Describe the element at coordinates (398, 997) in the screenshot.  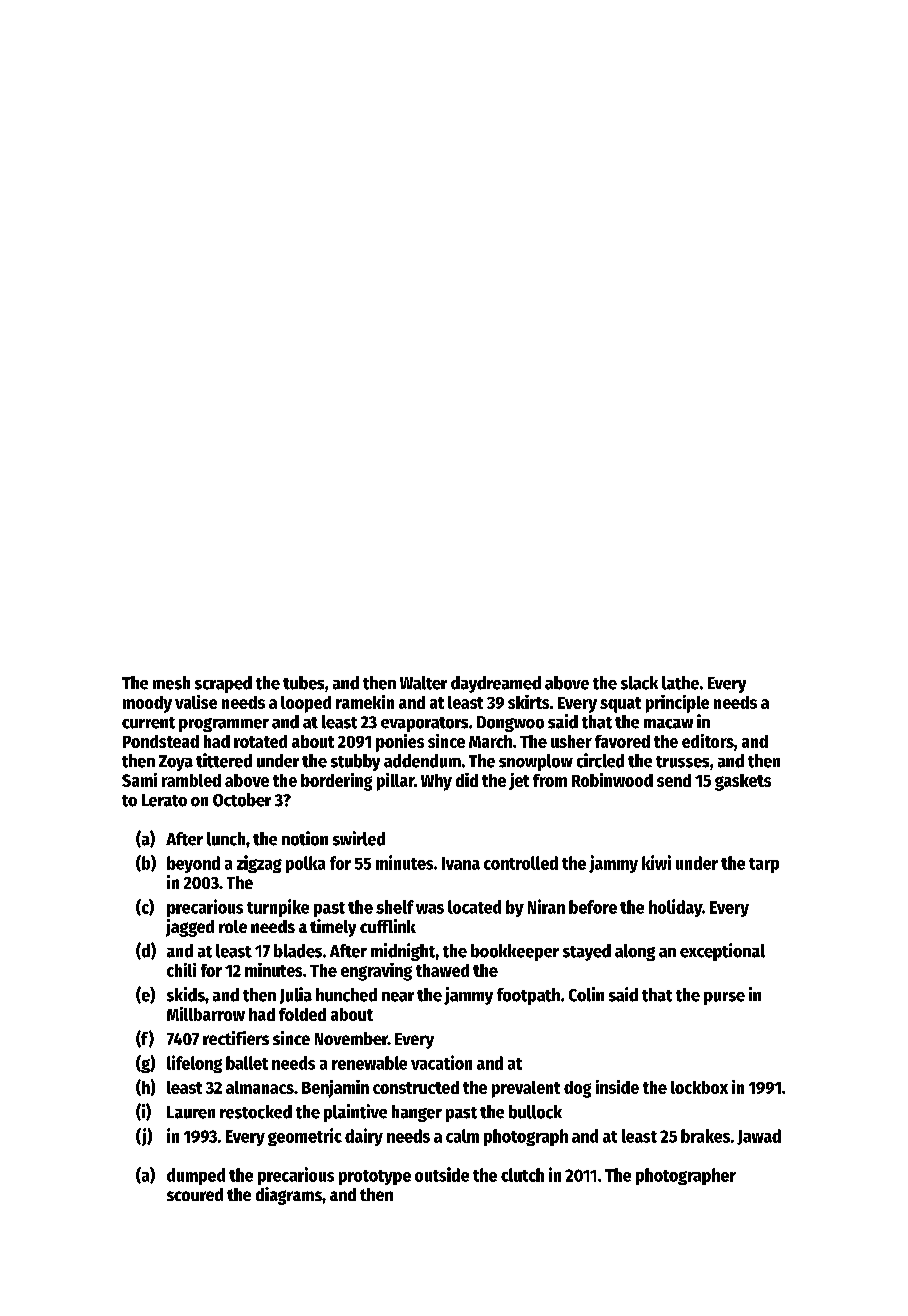
I see `near` at that location.
